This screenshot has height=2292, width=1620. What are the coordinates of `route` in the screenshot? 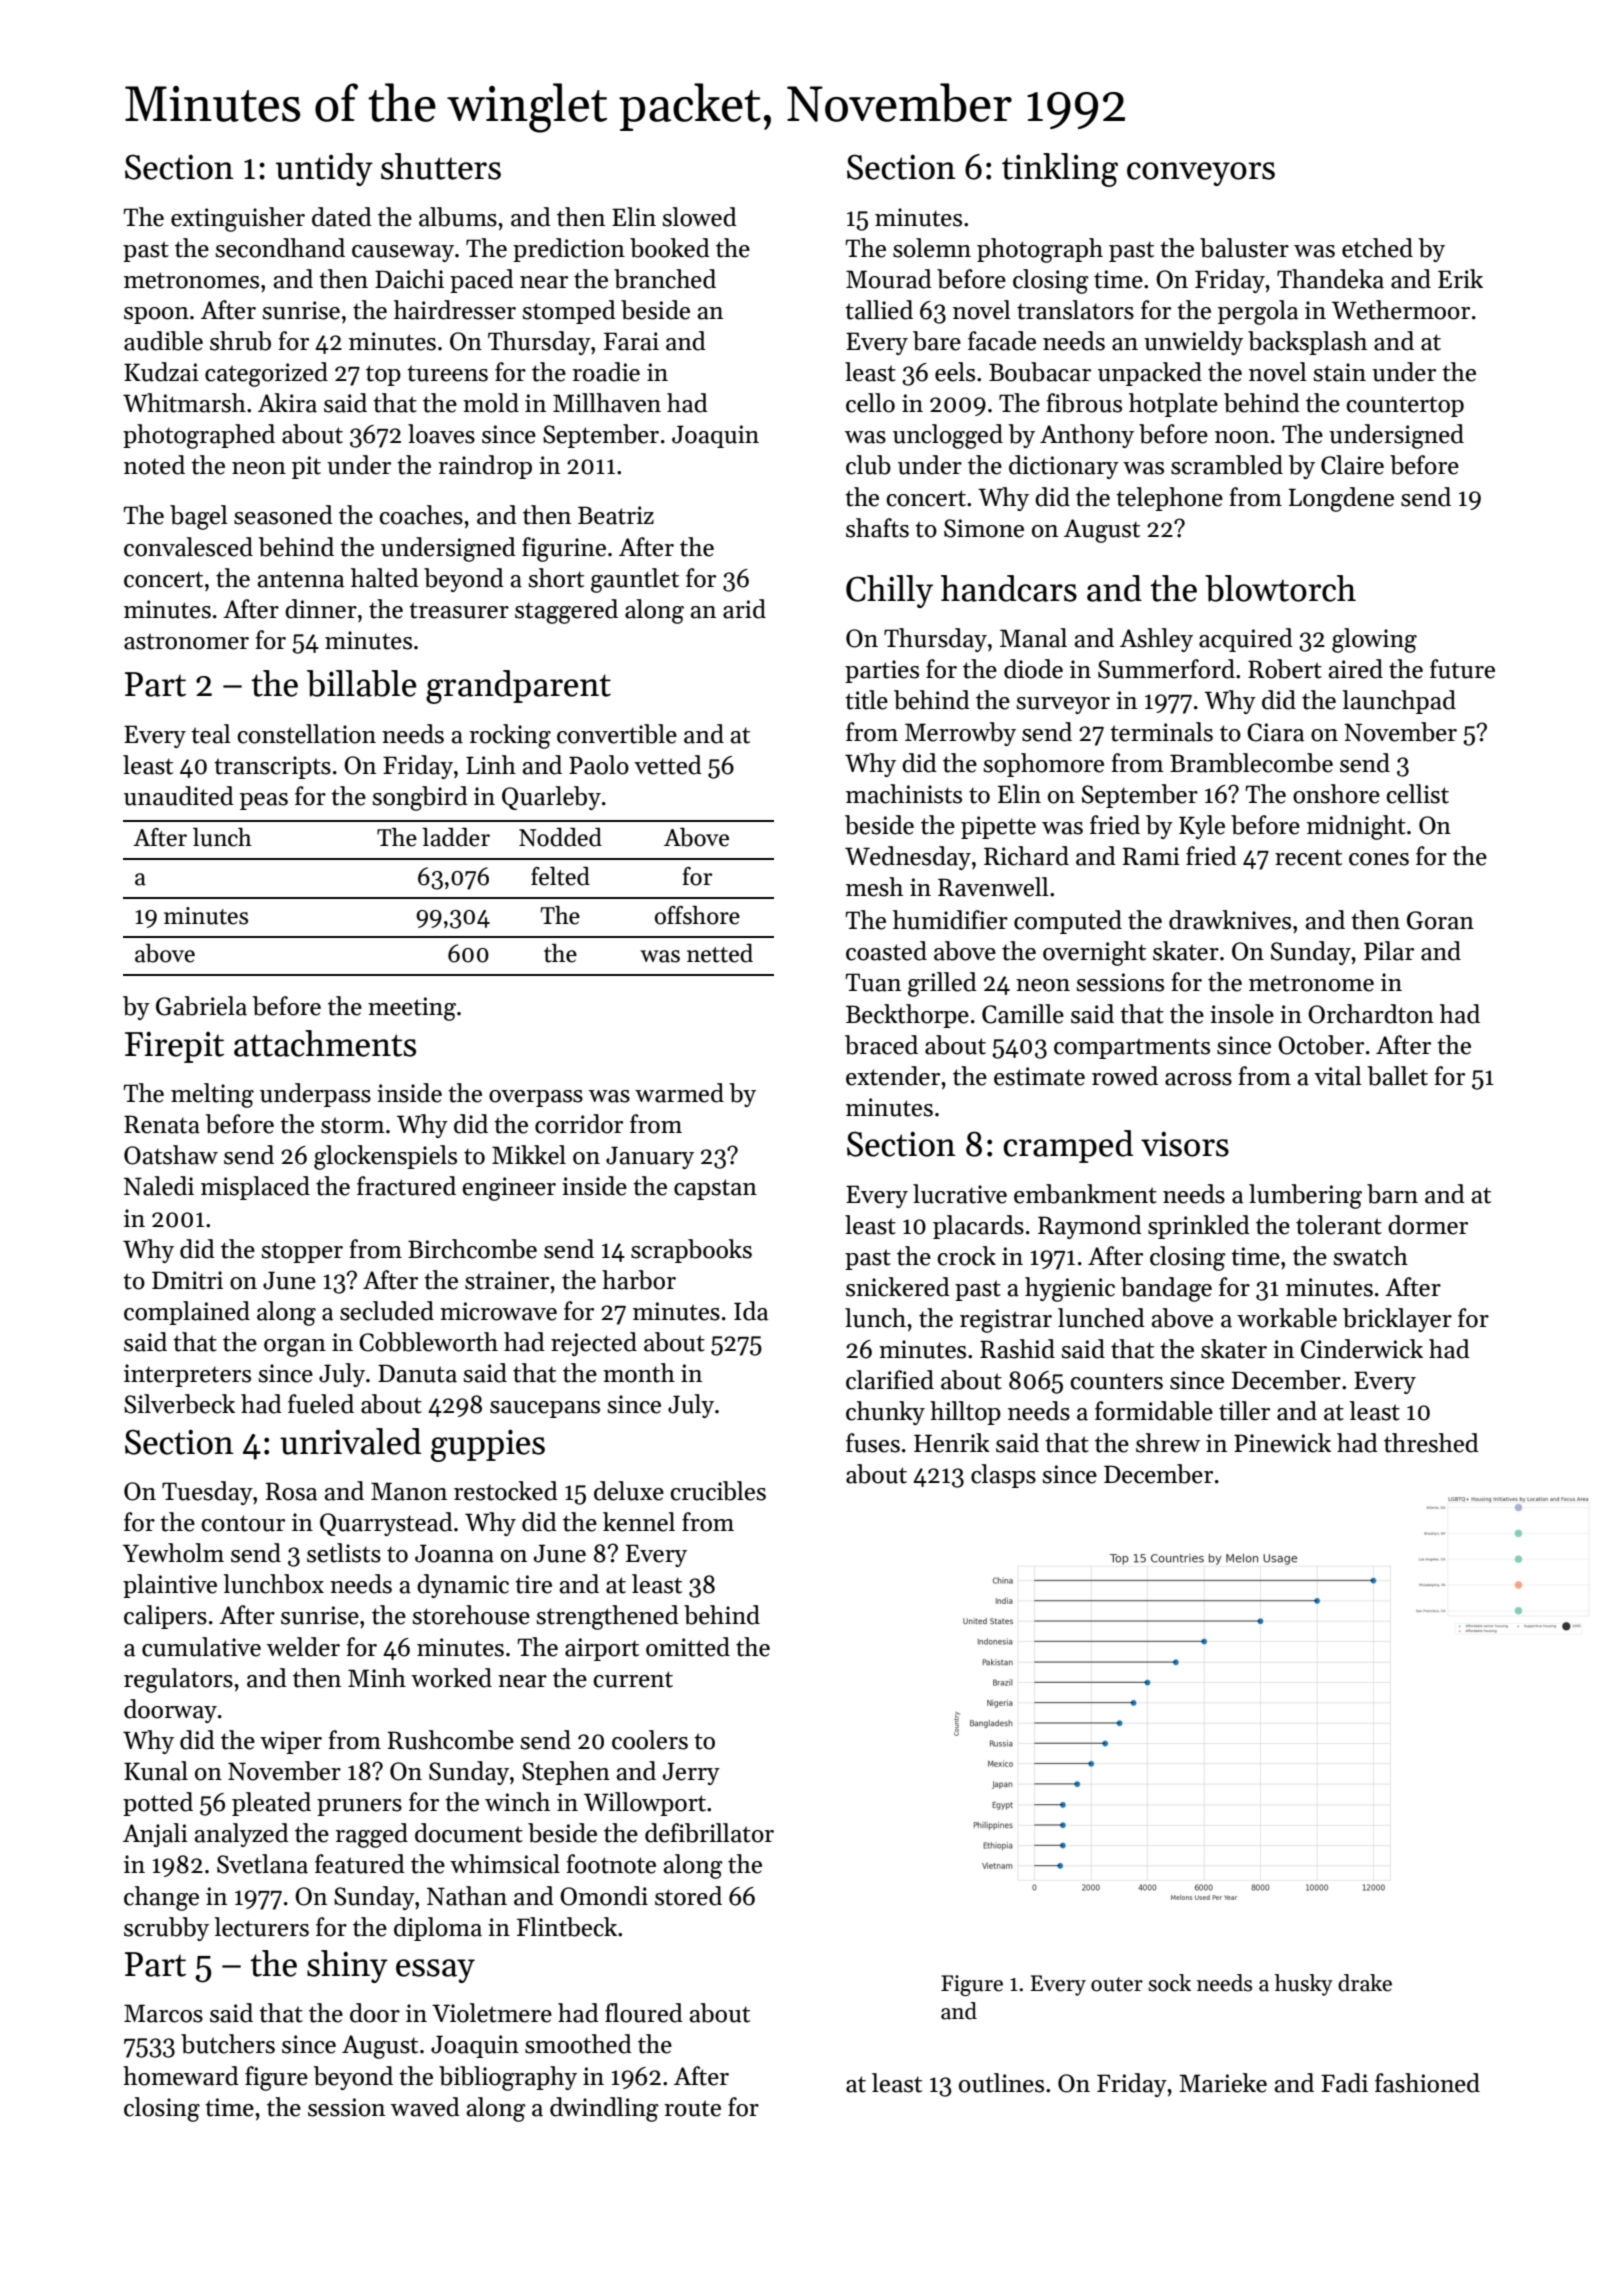 It's located at (692, 2108).
